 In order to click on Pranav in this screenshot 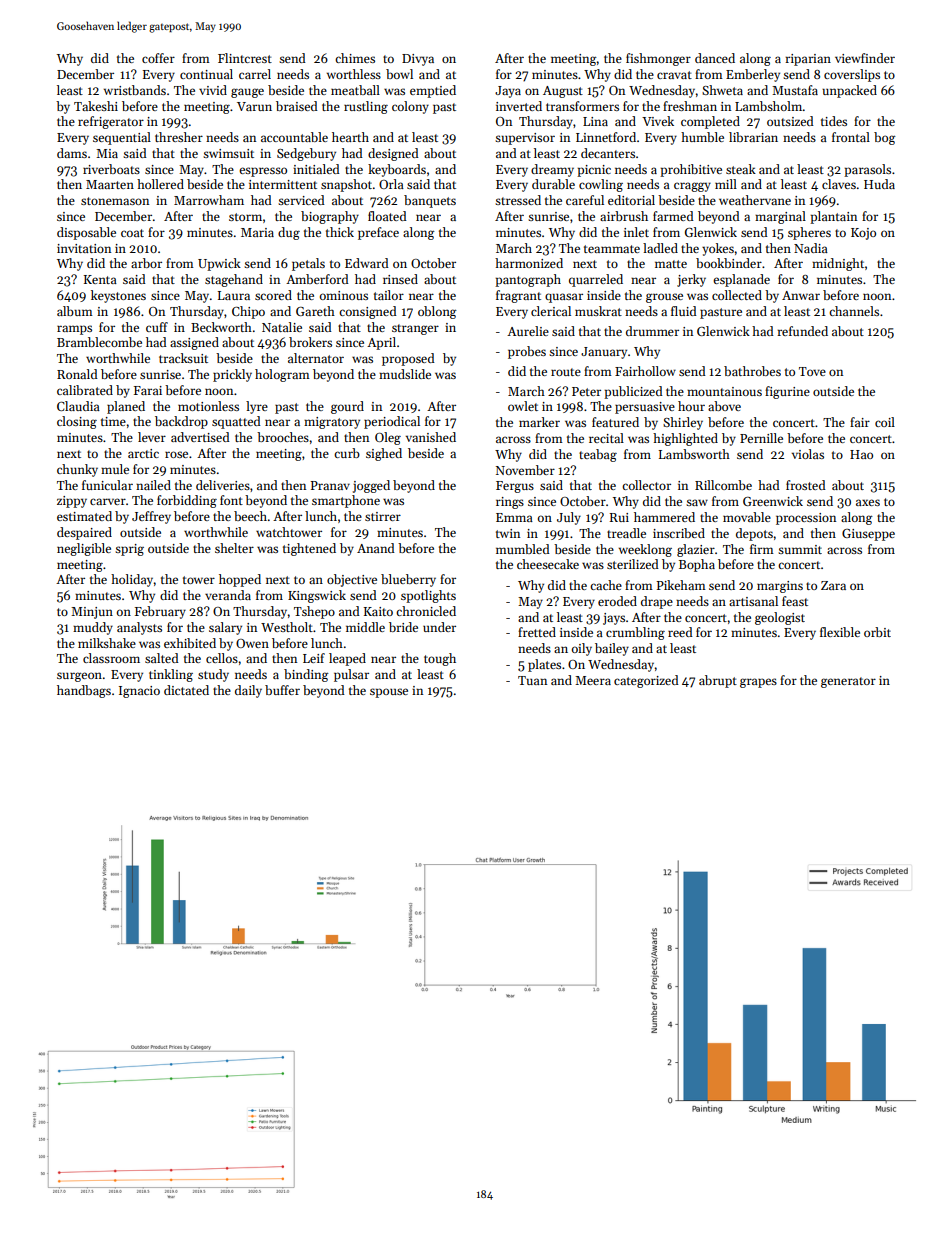, I will do `click(330, 485)`.
